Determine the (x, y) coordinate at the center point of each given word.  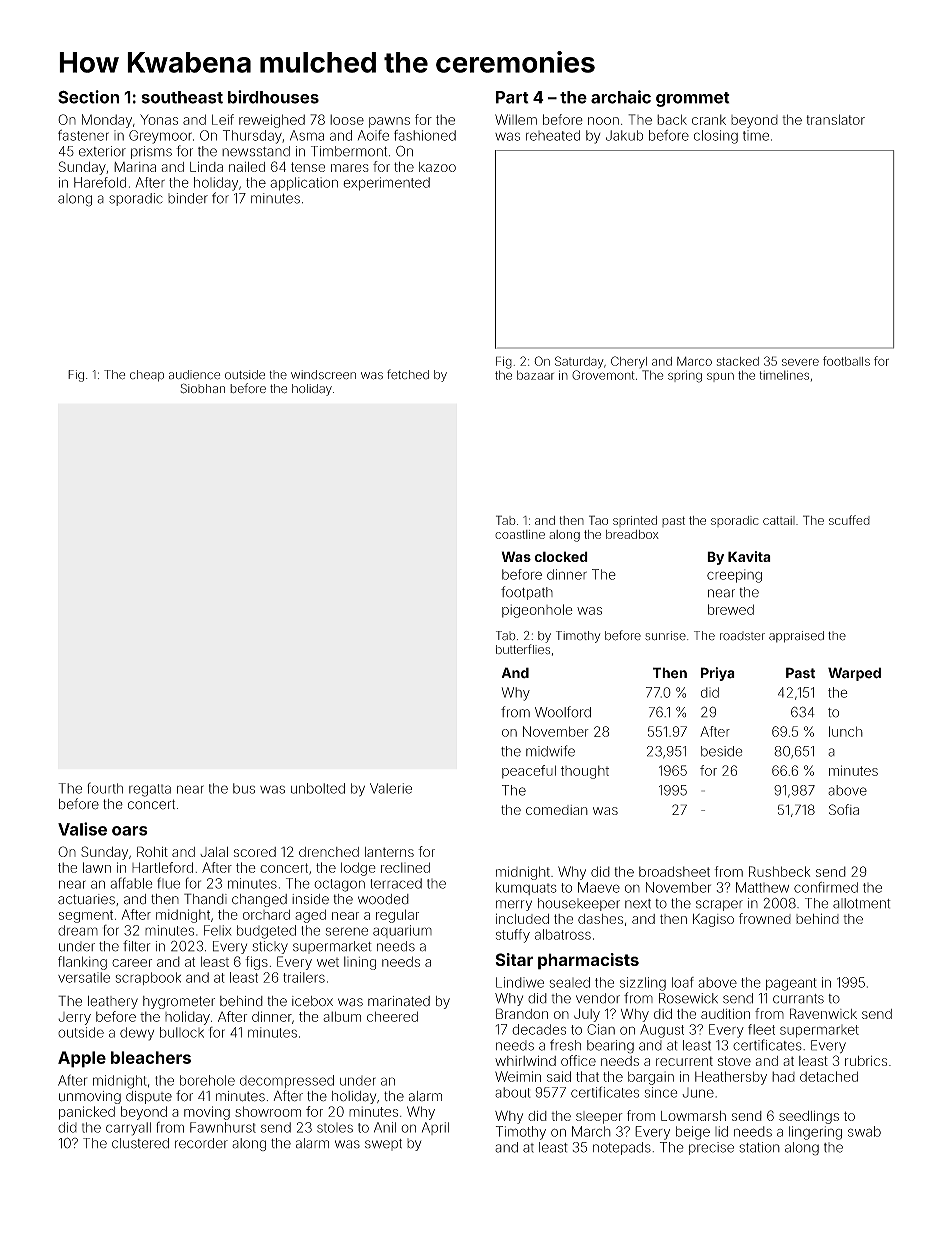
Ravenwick (823, 1013)
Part (512, 97)
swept (383, 1145)
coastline (520, 534)
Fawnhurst (223, 1127)
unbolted (318, 788)
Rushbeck (779, 871)
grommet (693, 99)
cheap (147, 376)
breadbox (632, 534)
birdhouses (273, 97)
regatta (150, 790)
